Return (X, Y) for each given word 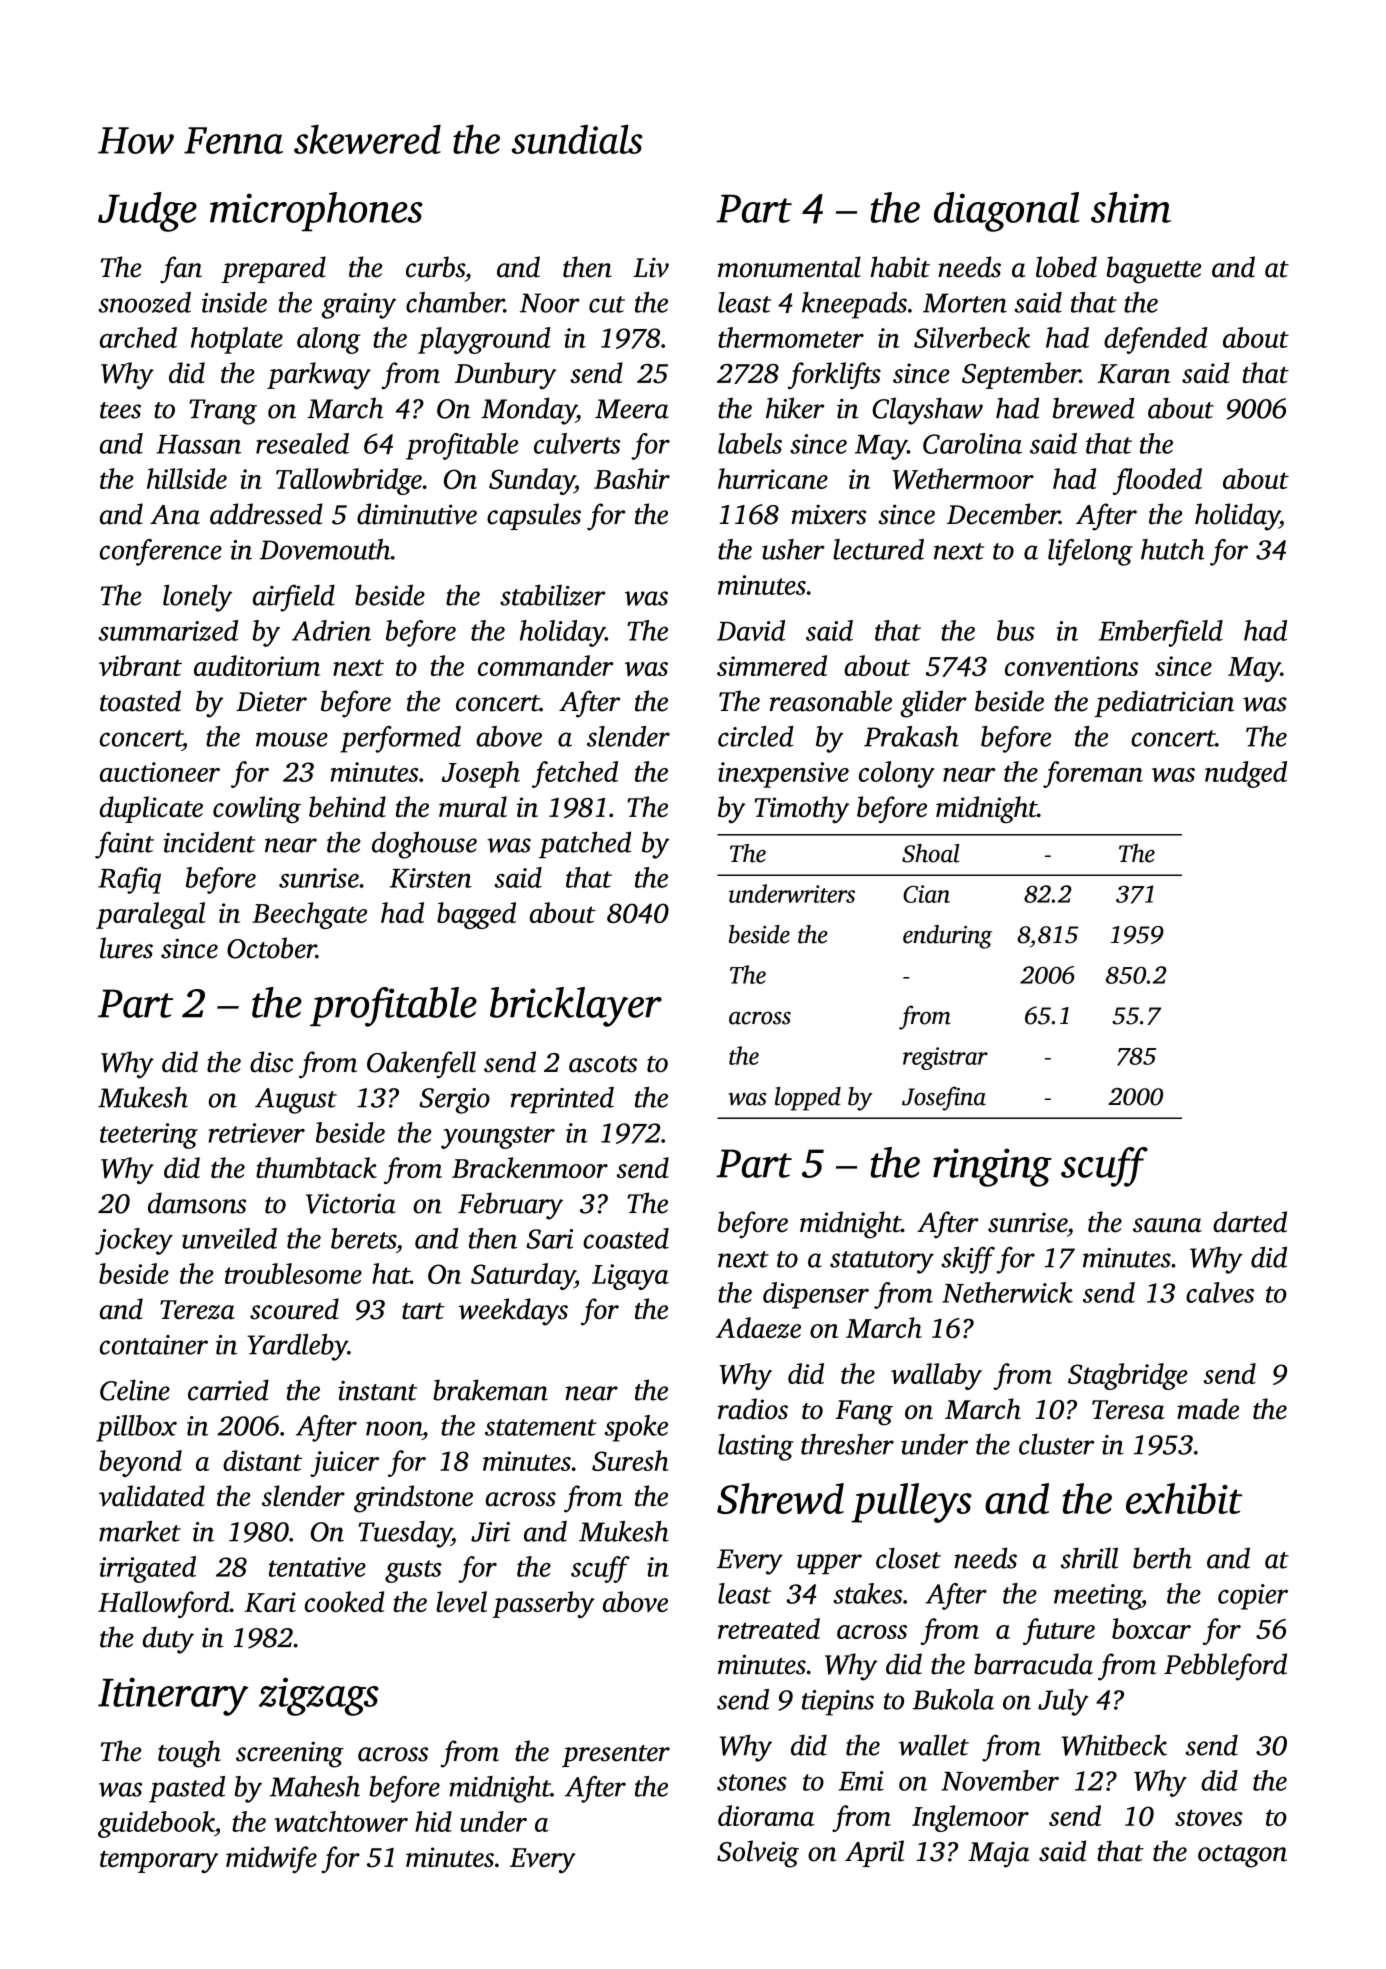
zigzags (319, 1696)
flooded (1157, 481)
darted (1250, 1222)
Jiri (490, 1532)
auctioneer (160, 772)
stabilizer (552, 595)
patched (585, 844)
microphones (316, 212)
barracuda (1033, 1664)
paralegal (151, 915)
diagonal (1007, 212)
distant (262, 1460)
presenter (616, 1756)
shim (1131, 207)
